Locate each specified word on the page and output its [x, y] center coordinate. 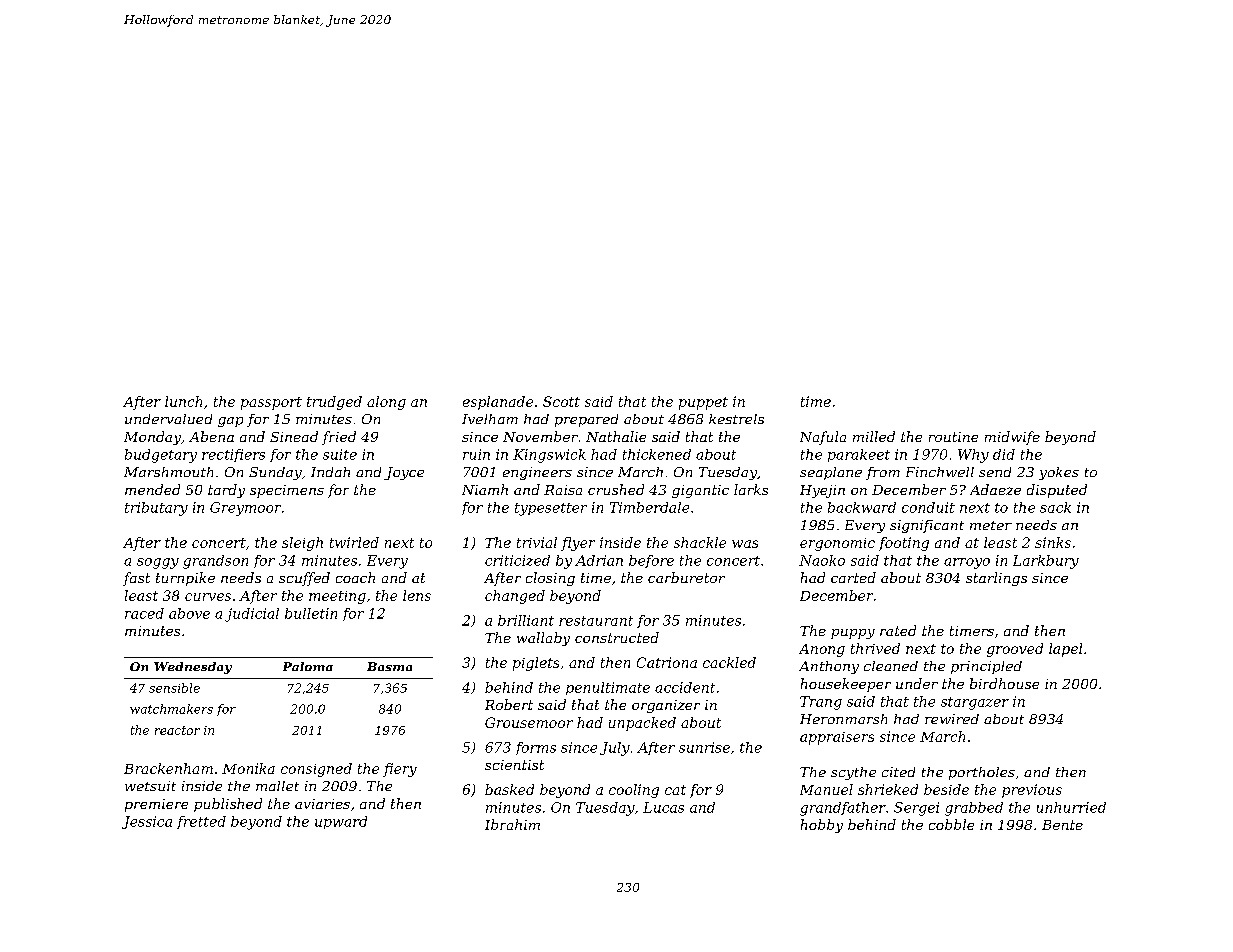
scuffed [304, 579]
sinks [1053, 542]
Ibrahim [512, 824]
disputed [1057, 491]
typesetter [551, 509]
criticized [517, 560]
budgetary [161, 456]
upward [341, 822]
